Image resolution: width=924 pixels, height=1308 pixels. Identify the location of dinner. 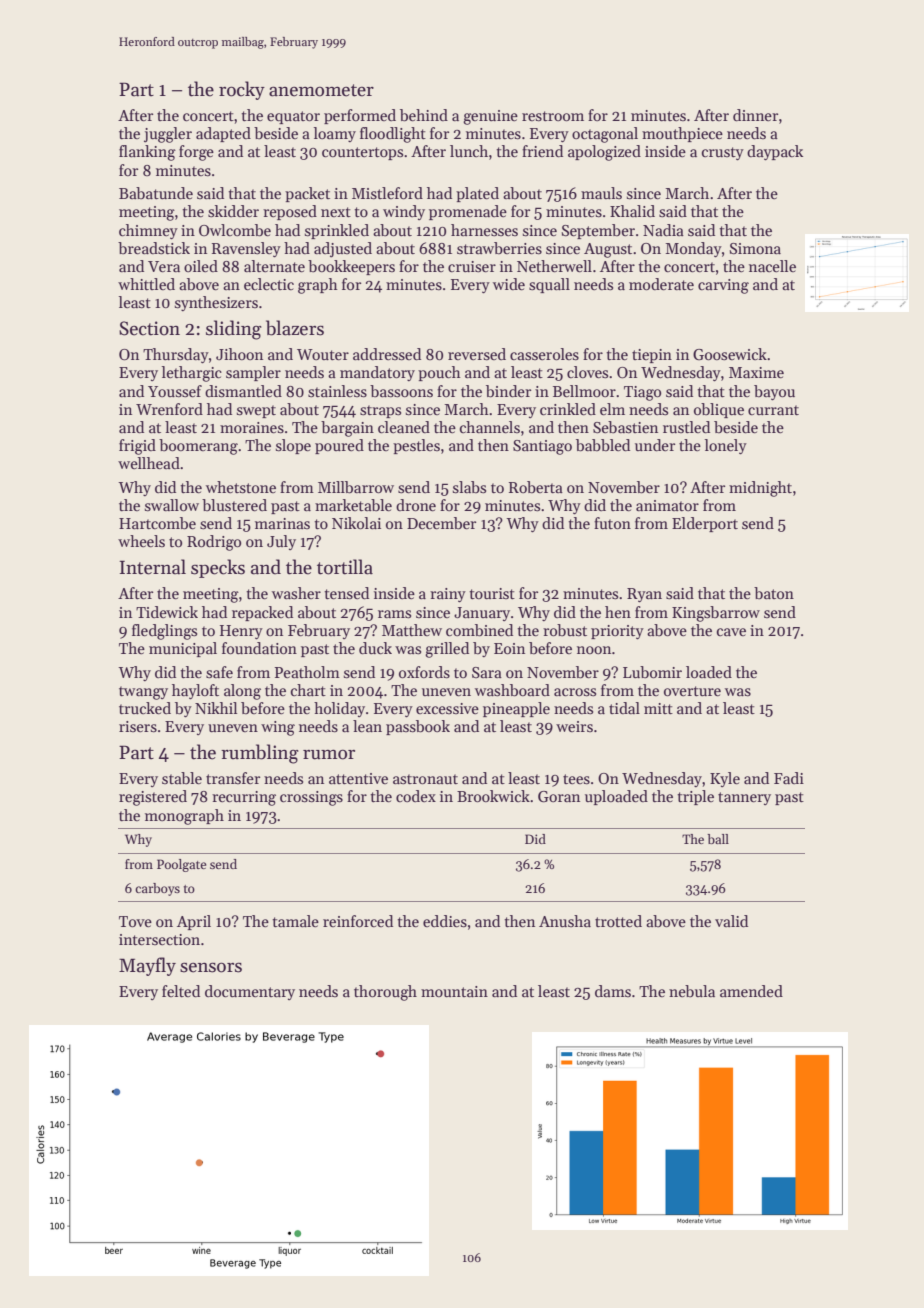
(755, 115).
